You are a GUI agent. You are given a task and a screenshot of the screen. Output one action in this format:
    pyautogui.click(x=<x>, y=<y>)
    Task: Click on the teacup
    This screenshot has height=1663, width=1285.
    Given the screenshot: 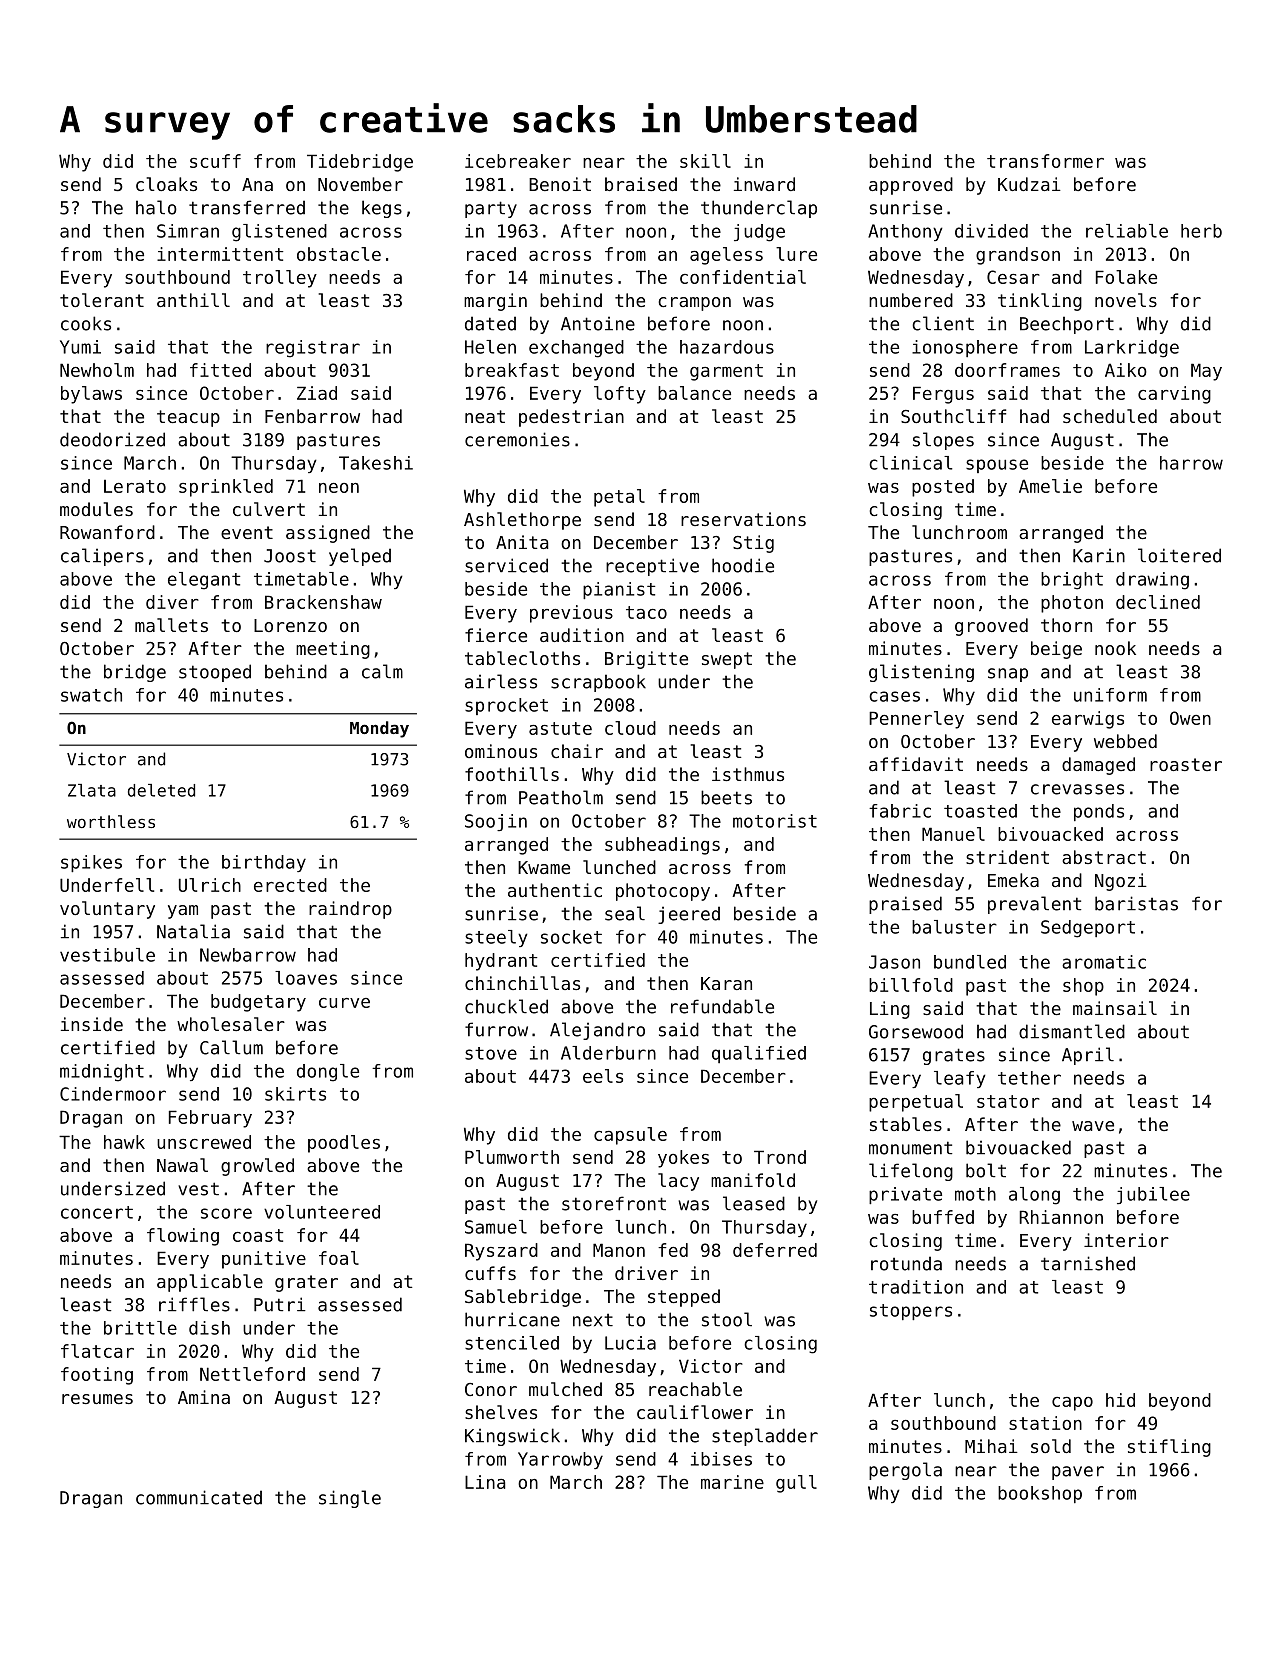 What is the action you would take?
    pyautogui.click(x=188, y=418)
